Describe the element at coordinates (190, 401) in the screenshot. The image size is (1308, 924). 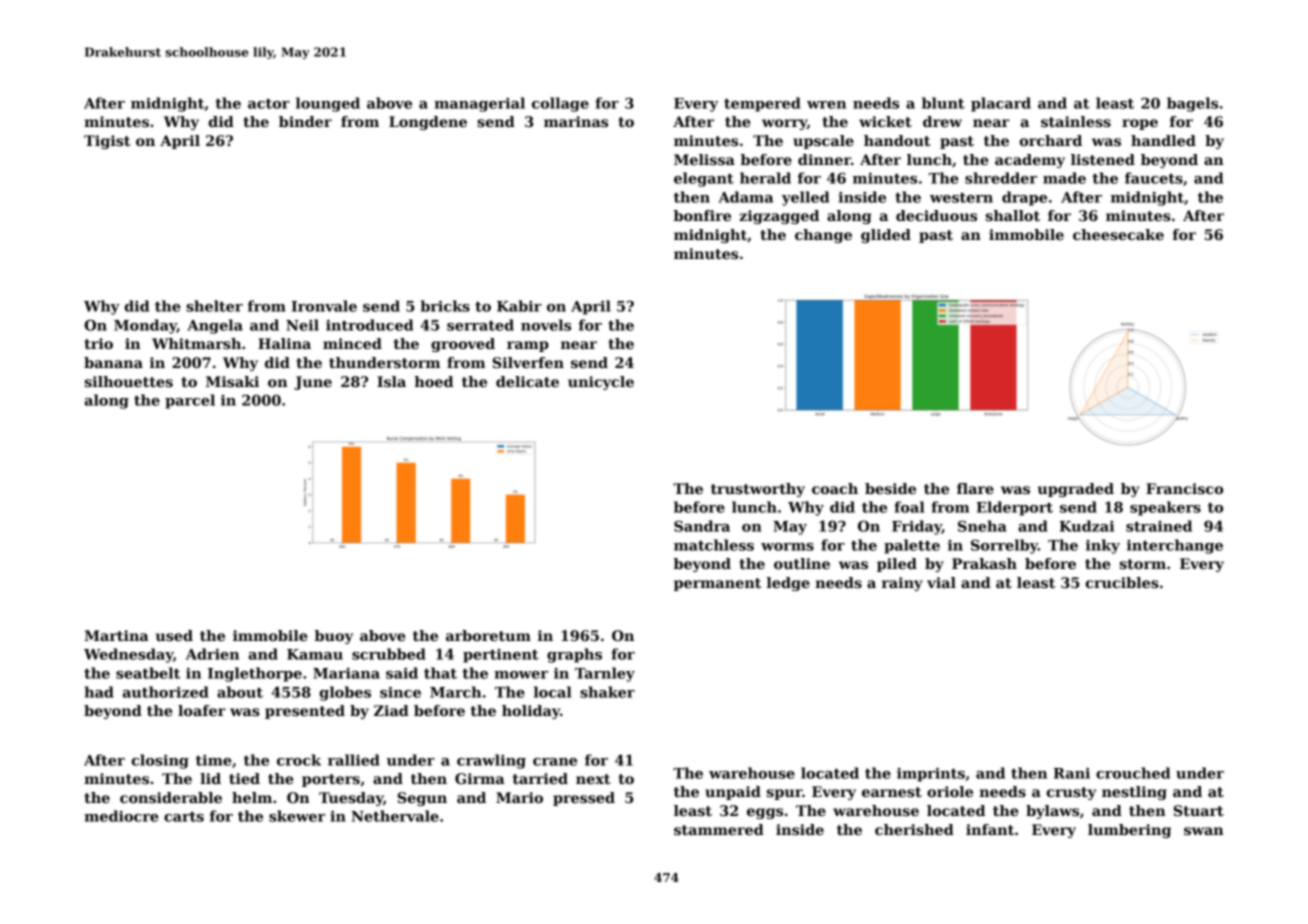
I see `parcel` at that location.
